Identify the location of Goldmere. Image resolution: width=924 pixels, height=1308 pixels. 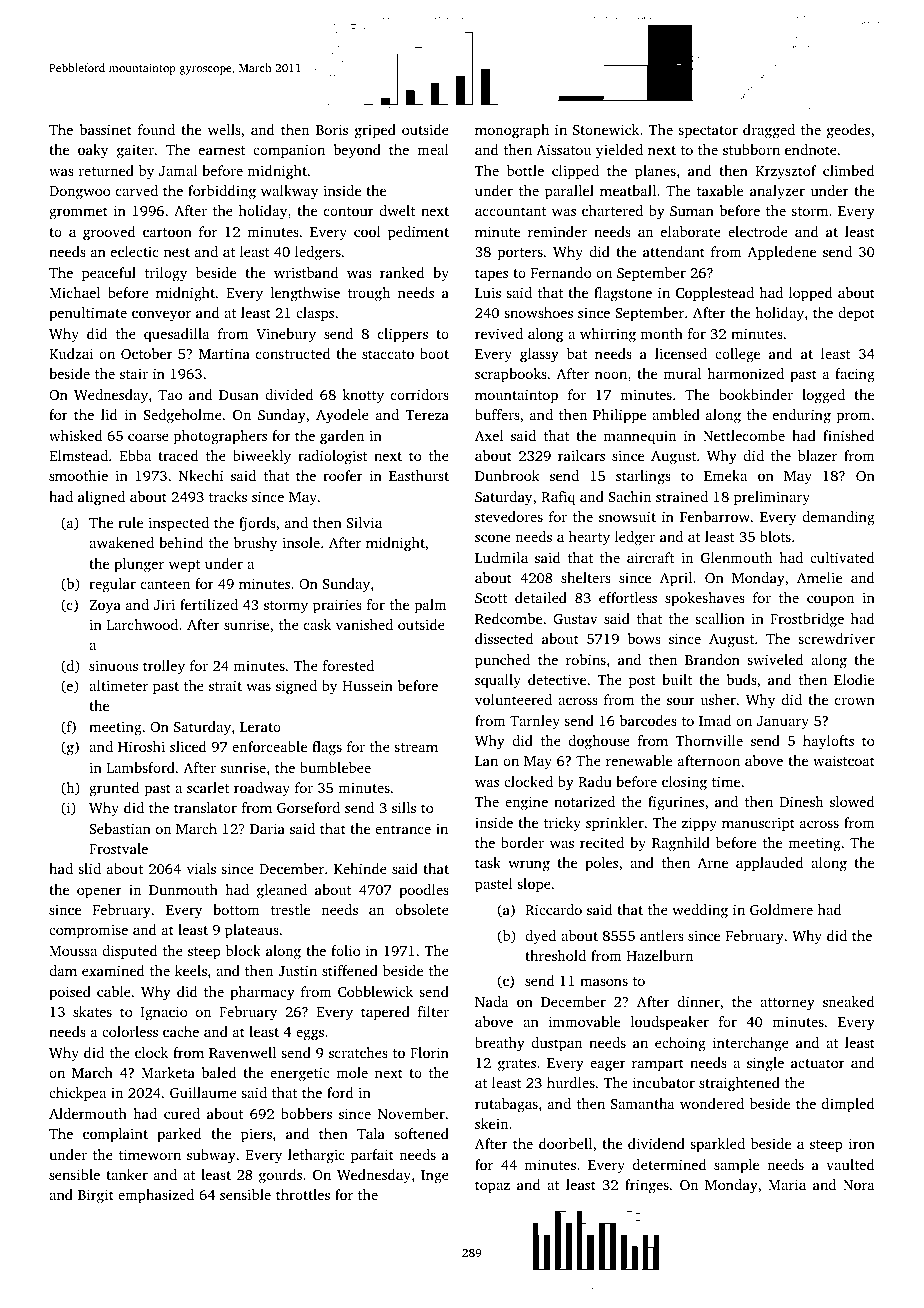
(781, 909).
